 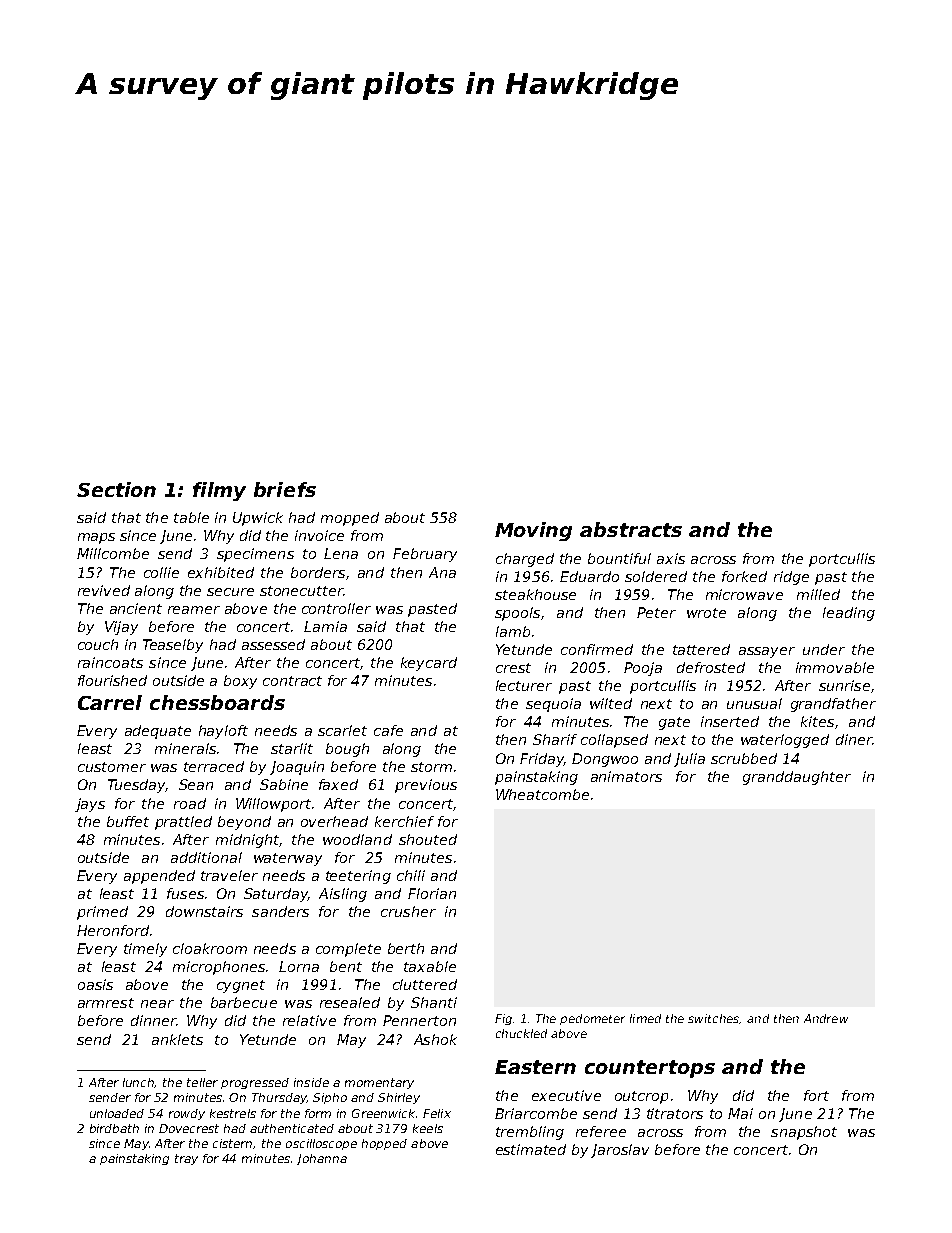 I want to click on secure, so click(x=230, y=592).
